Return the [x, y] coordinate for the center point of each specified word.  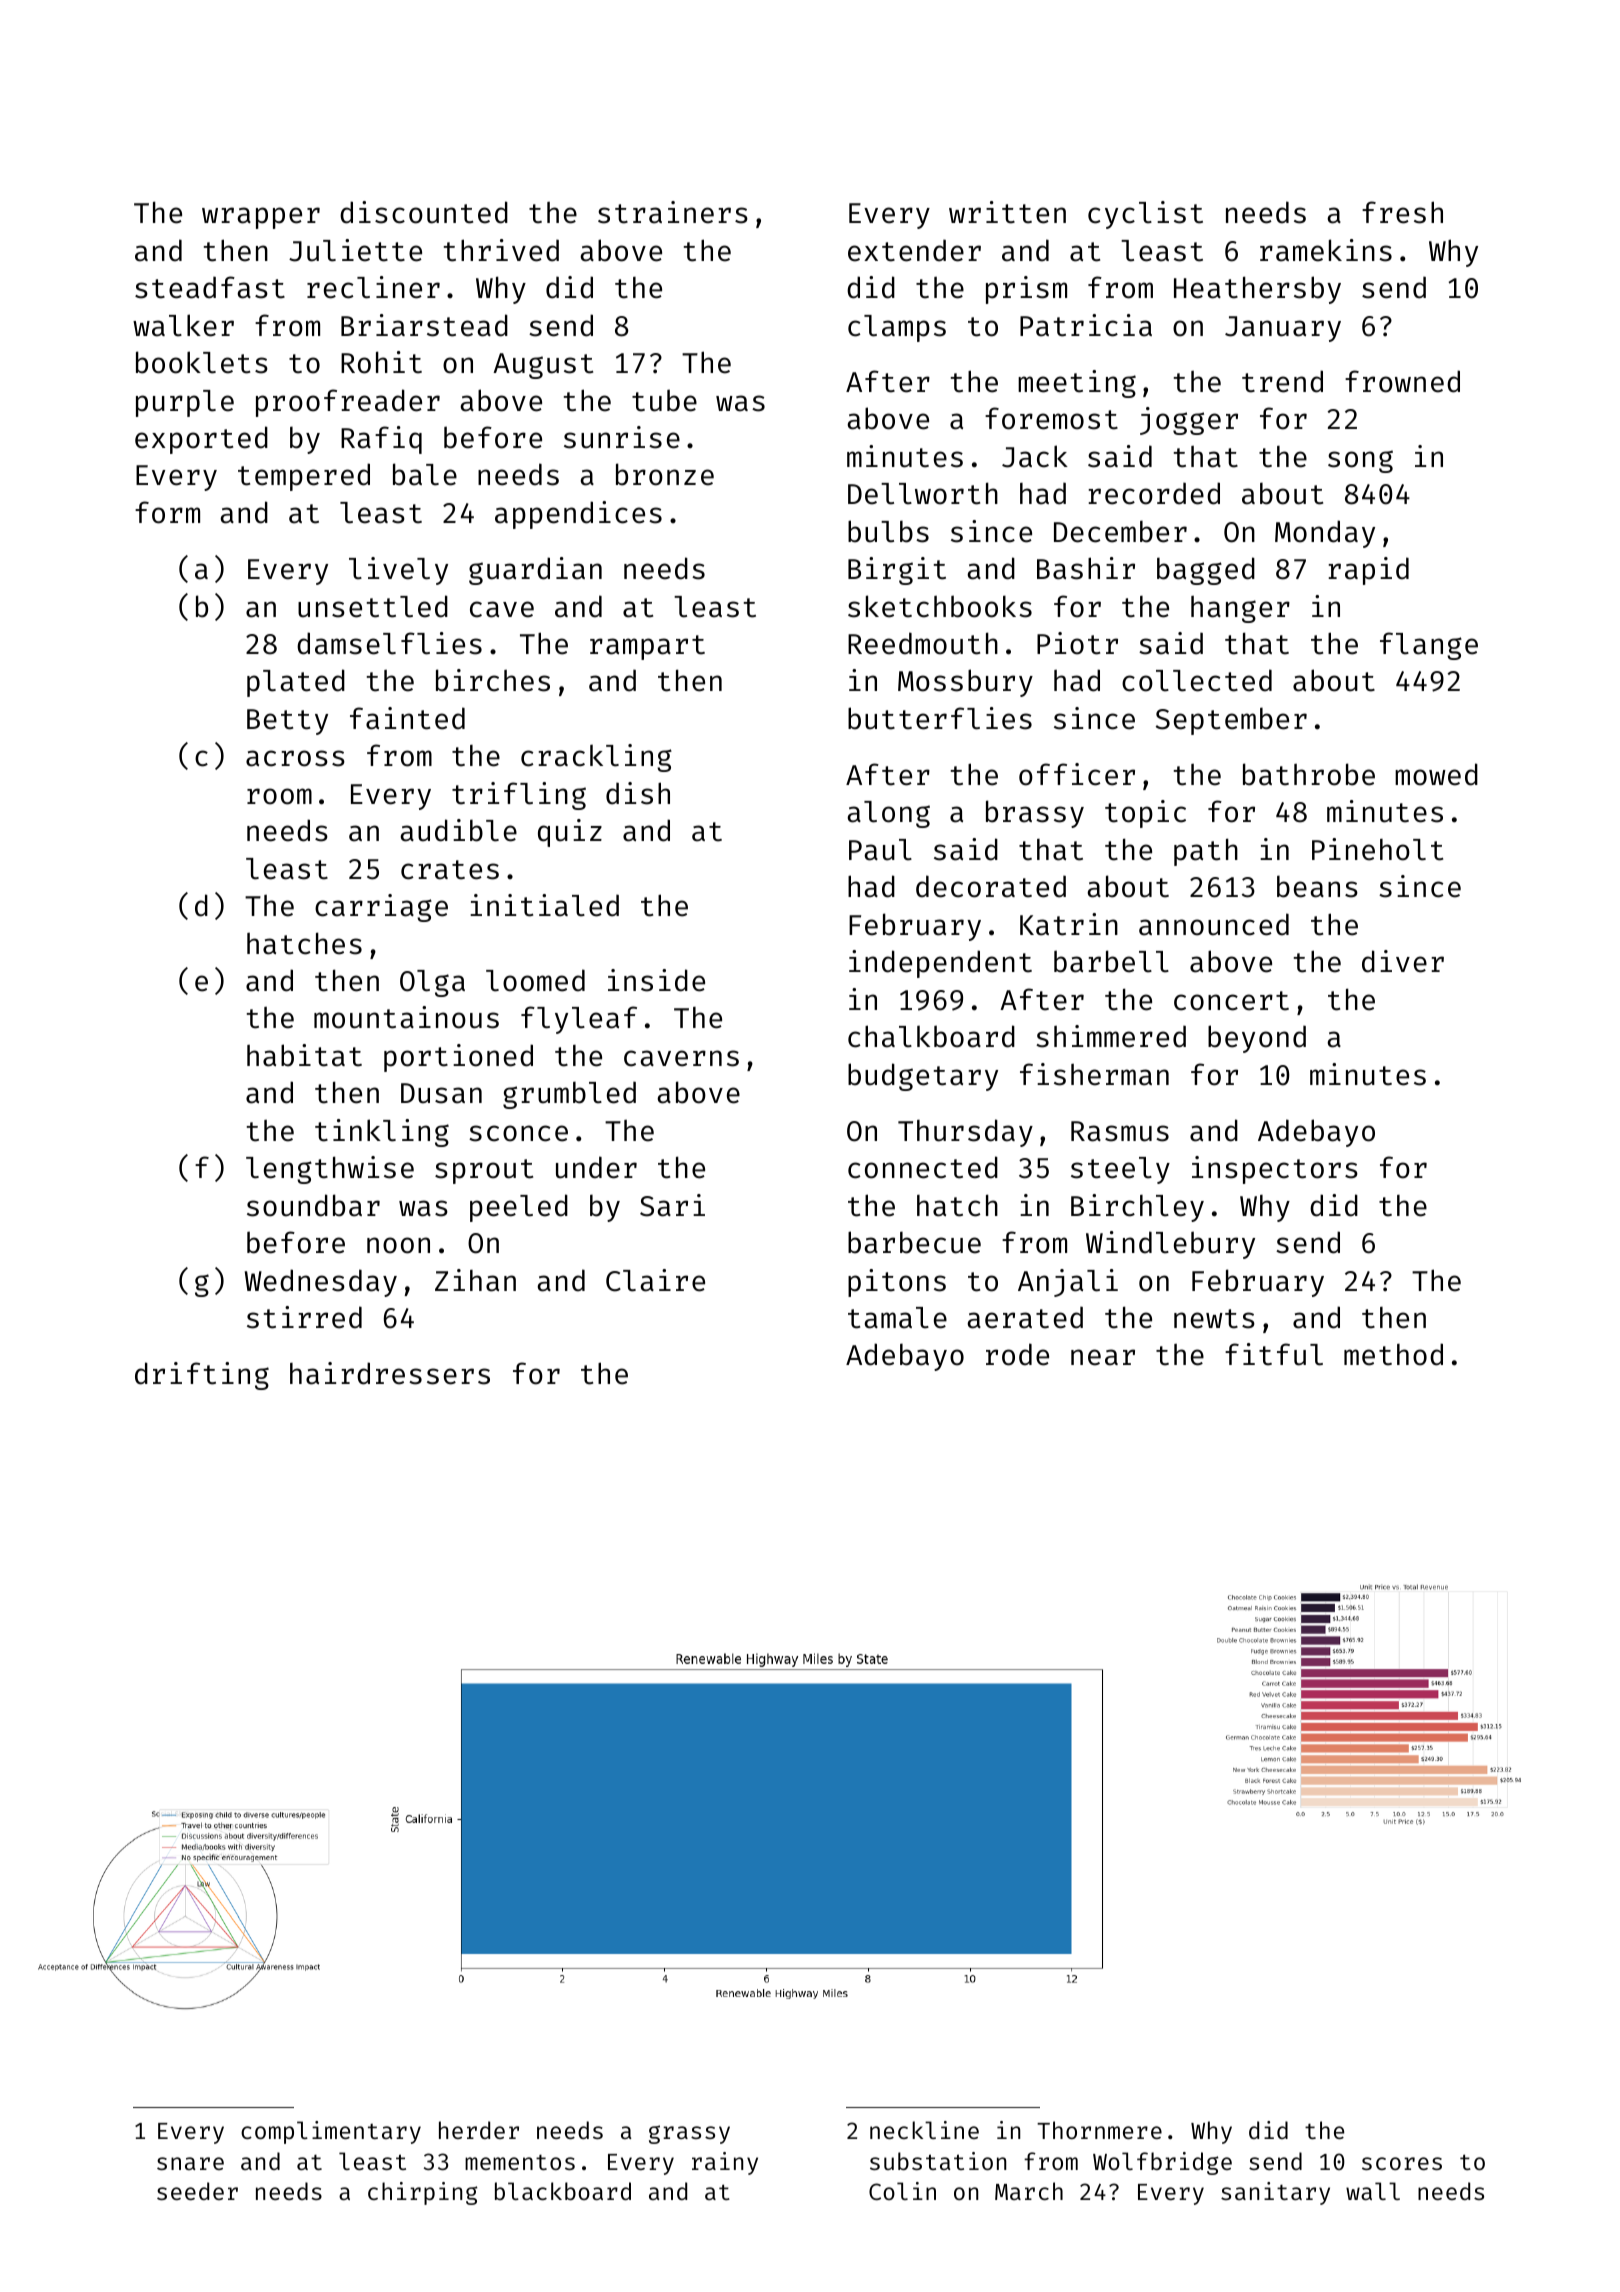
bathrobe [1309, 774]
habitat [304, 1055]
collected [1197, 680]
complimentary [331, 2132]
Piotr [1077, 643]
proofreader [348, 403]
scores [1402, 2163]
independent [940, 964]
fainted [407, 718]
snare [190, 2163]
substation [938, 2161]
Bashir [1086, 568]
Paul [880, 850]
